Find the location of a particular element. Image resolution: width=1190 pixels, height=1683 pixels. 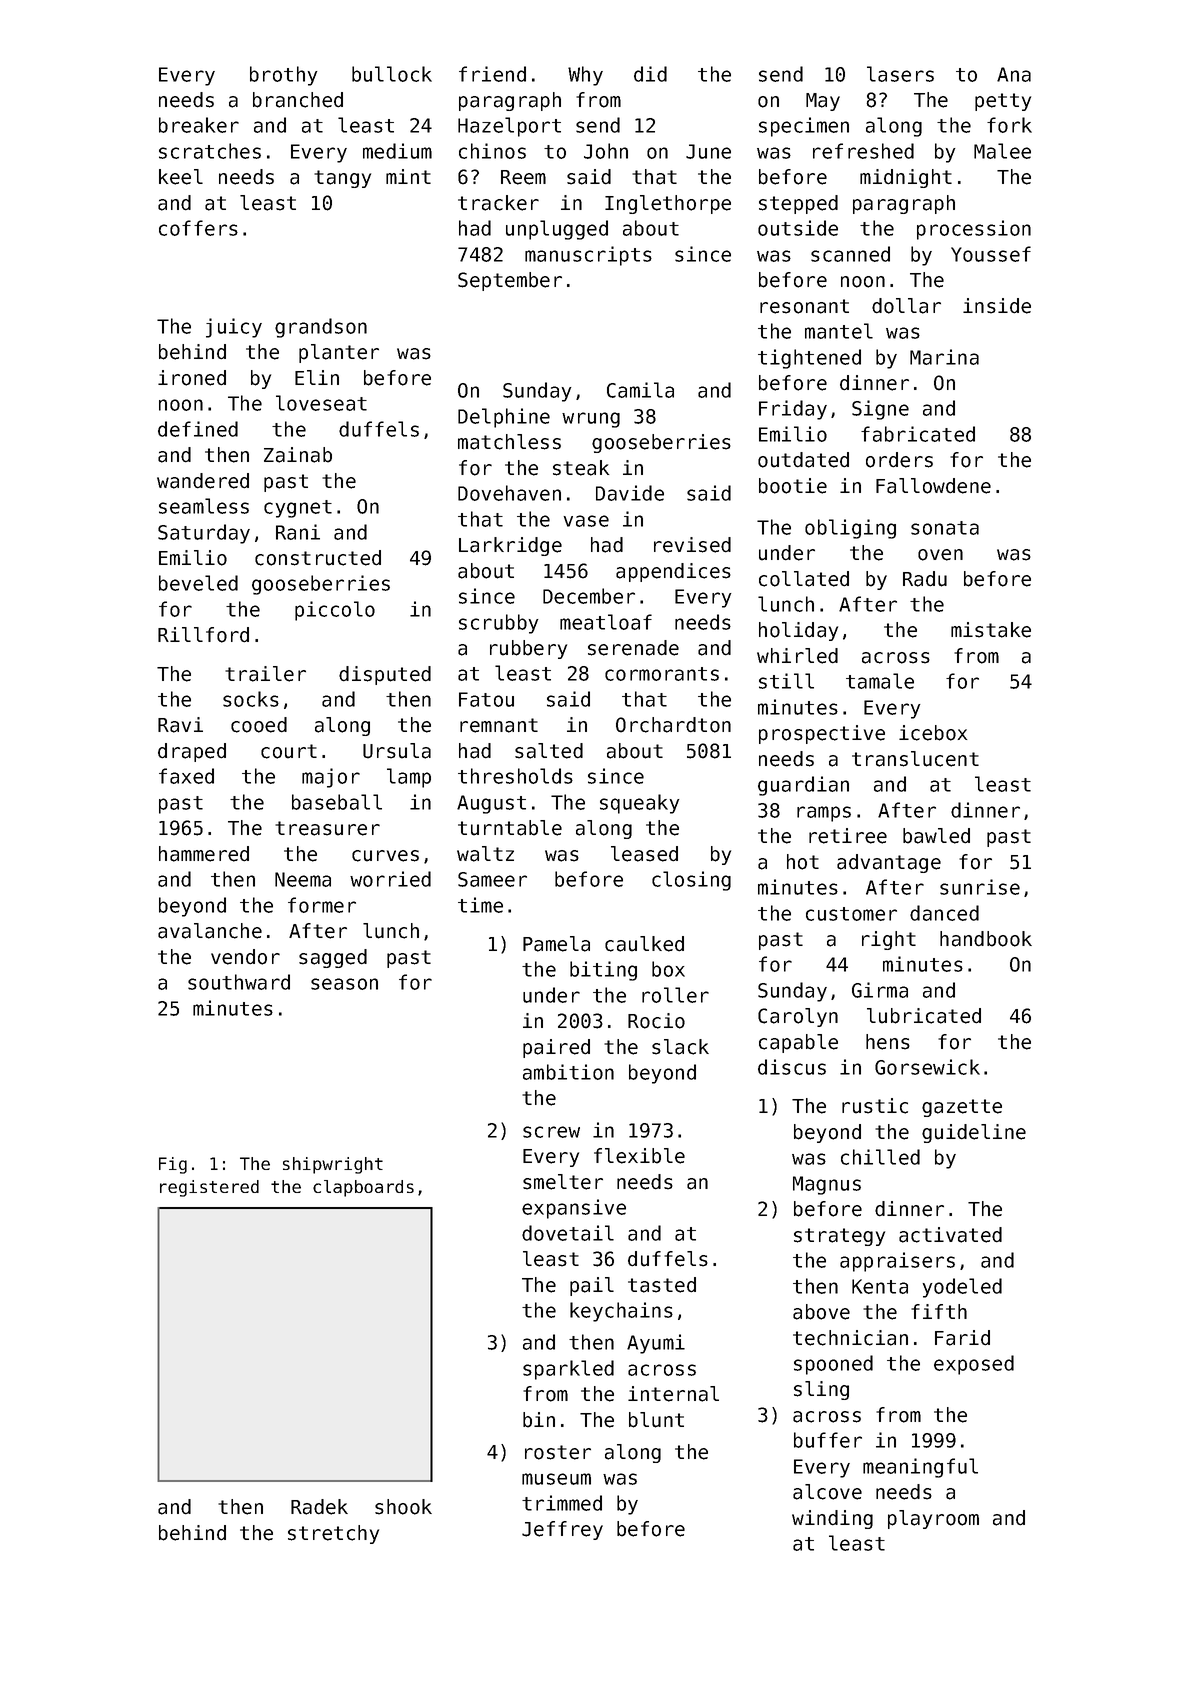

Larkridge is located at coordinates (510, 546).
